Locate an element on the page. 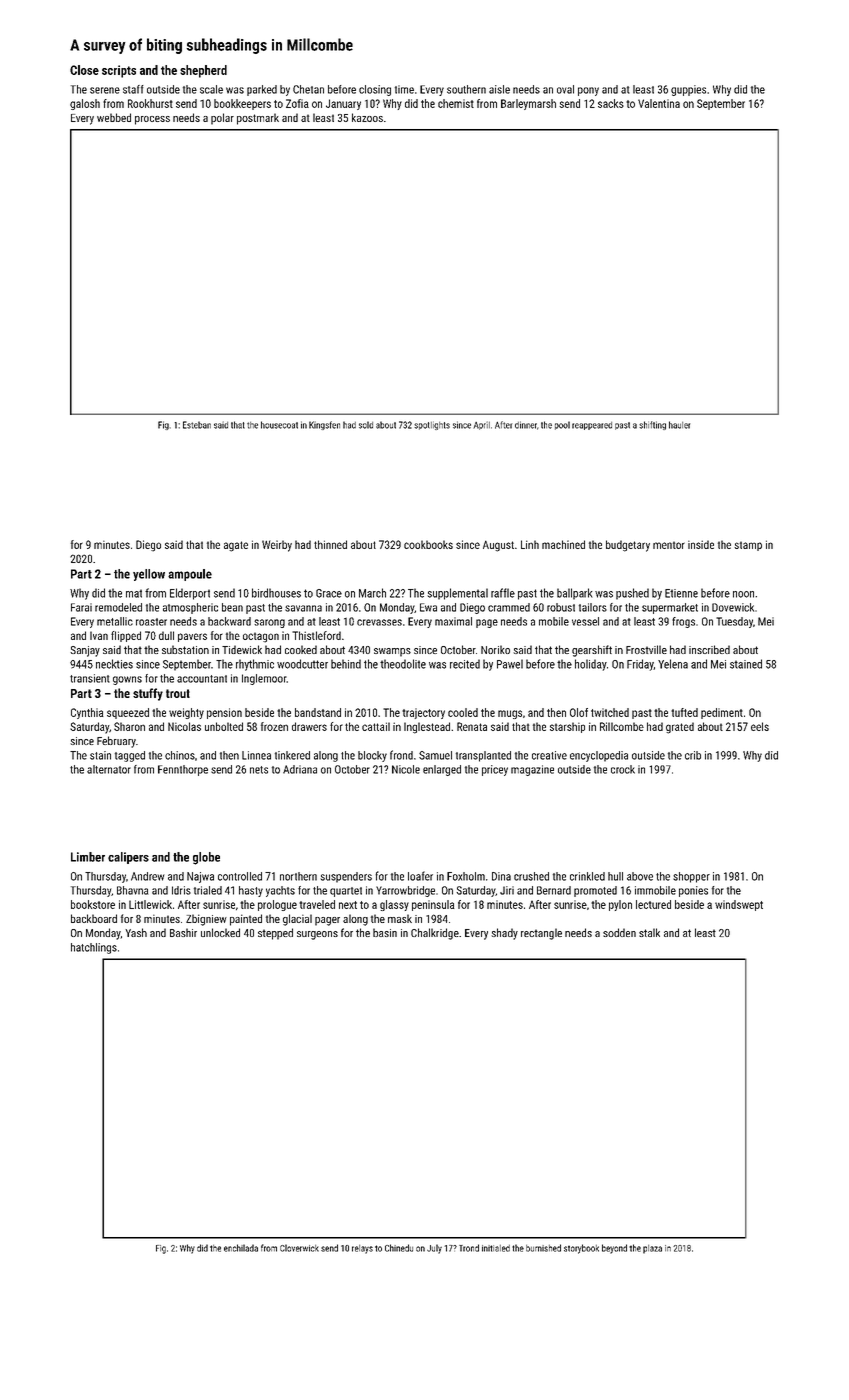  enchilada is located at coordinates (241, 1248).
